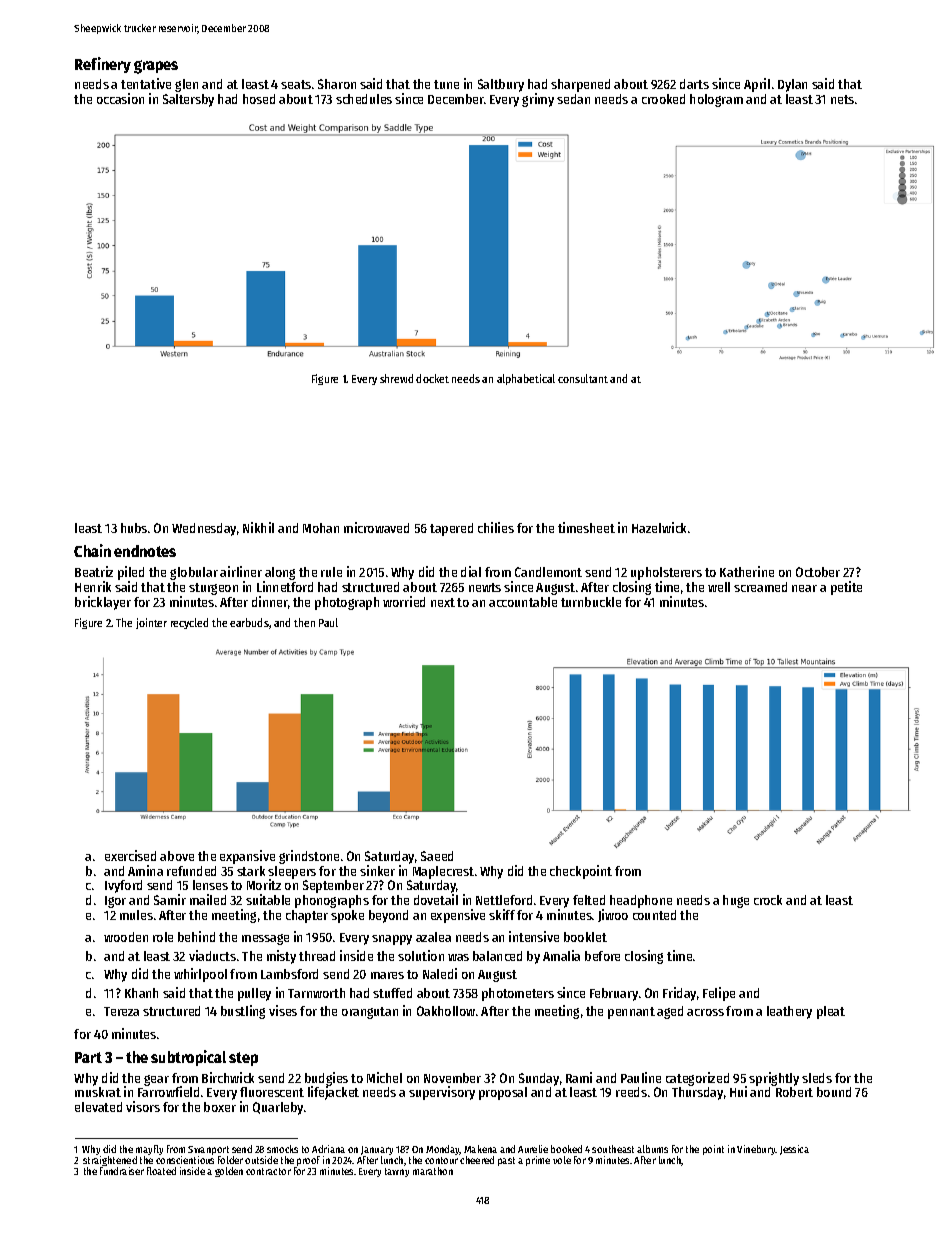 Image resolution: width=952 pixels, height=1233 pixels. What do you see at coordinates (760, 587) in the document?
I see `screamed` at bounding box center [760, 587].
